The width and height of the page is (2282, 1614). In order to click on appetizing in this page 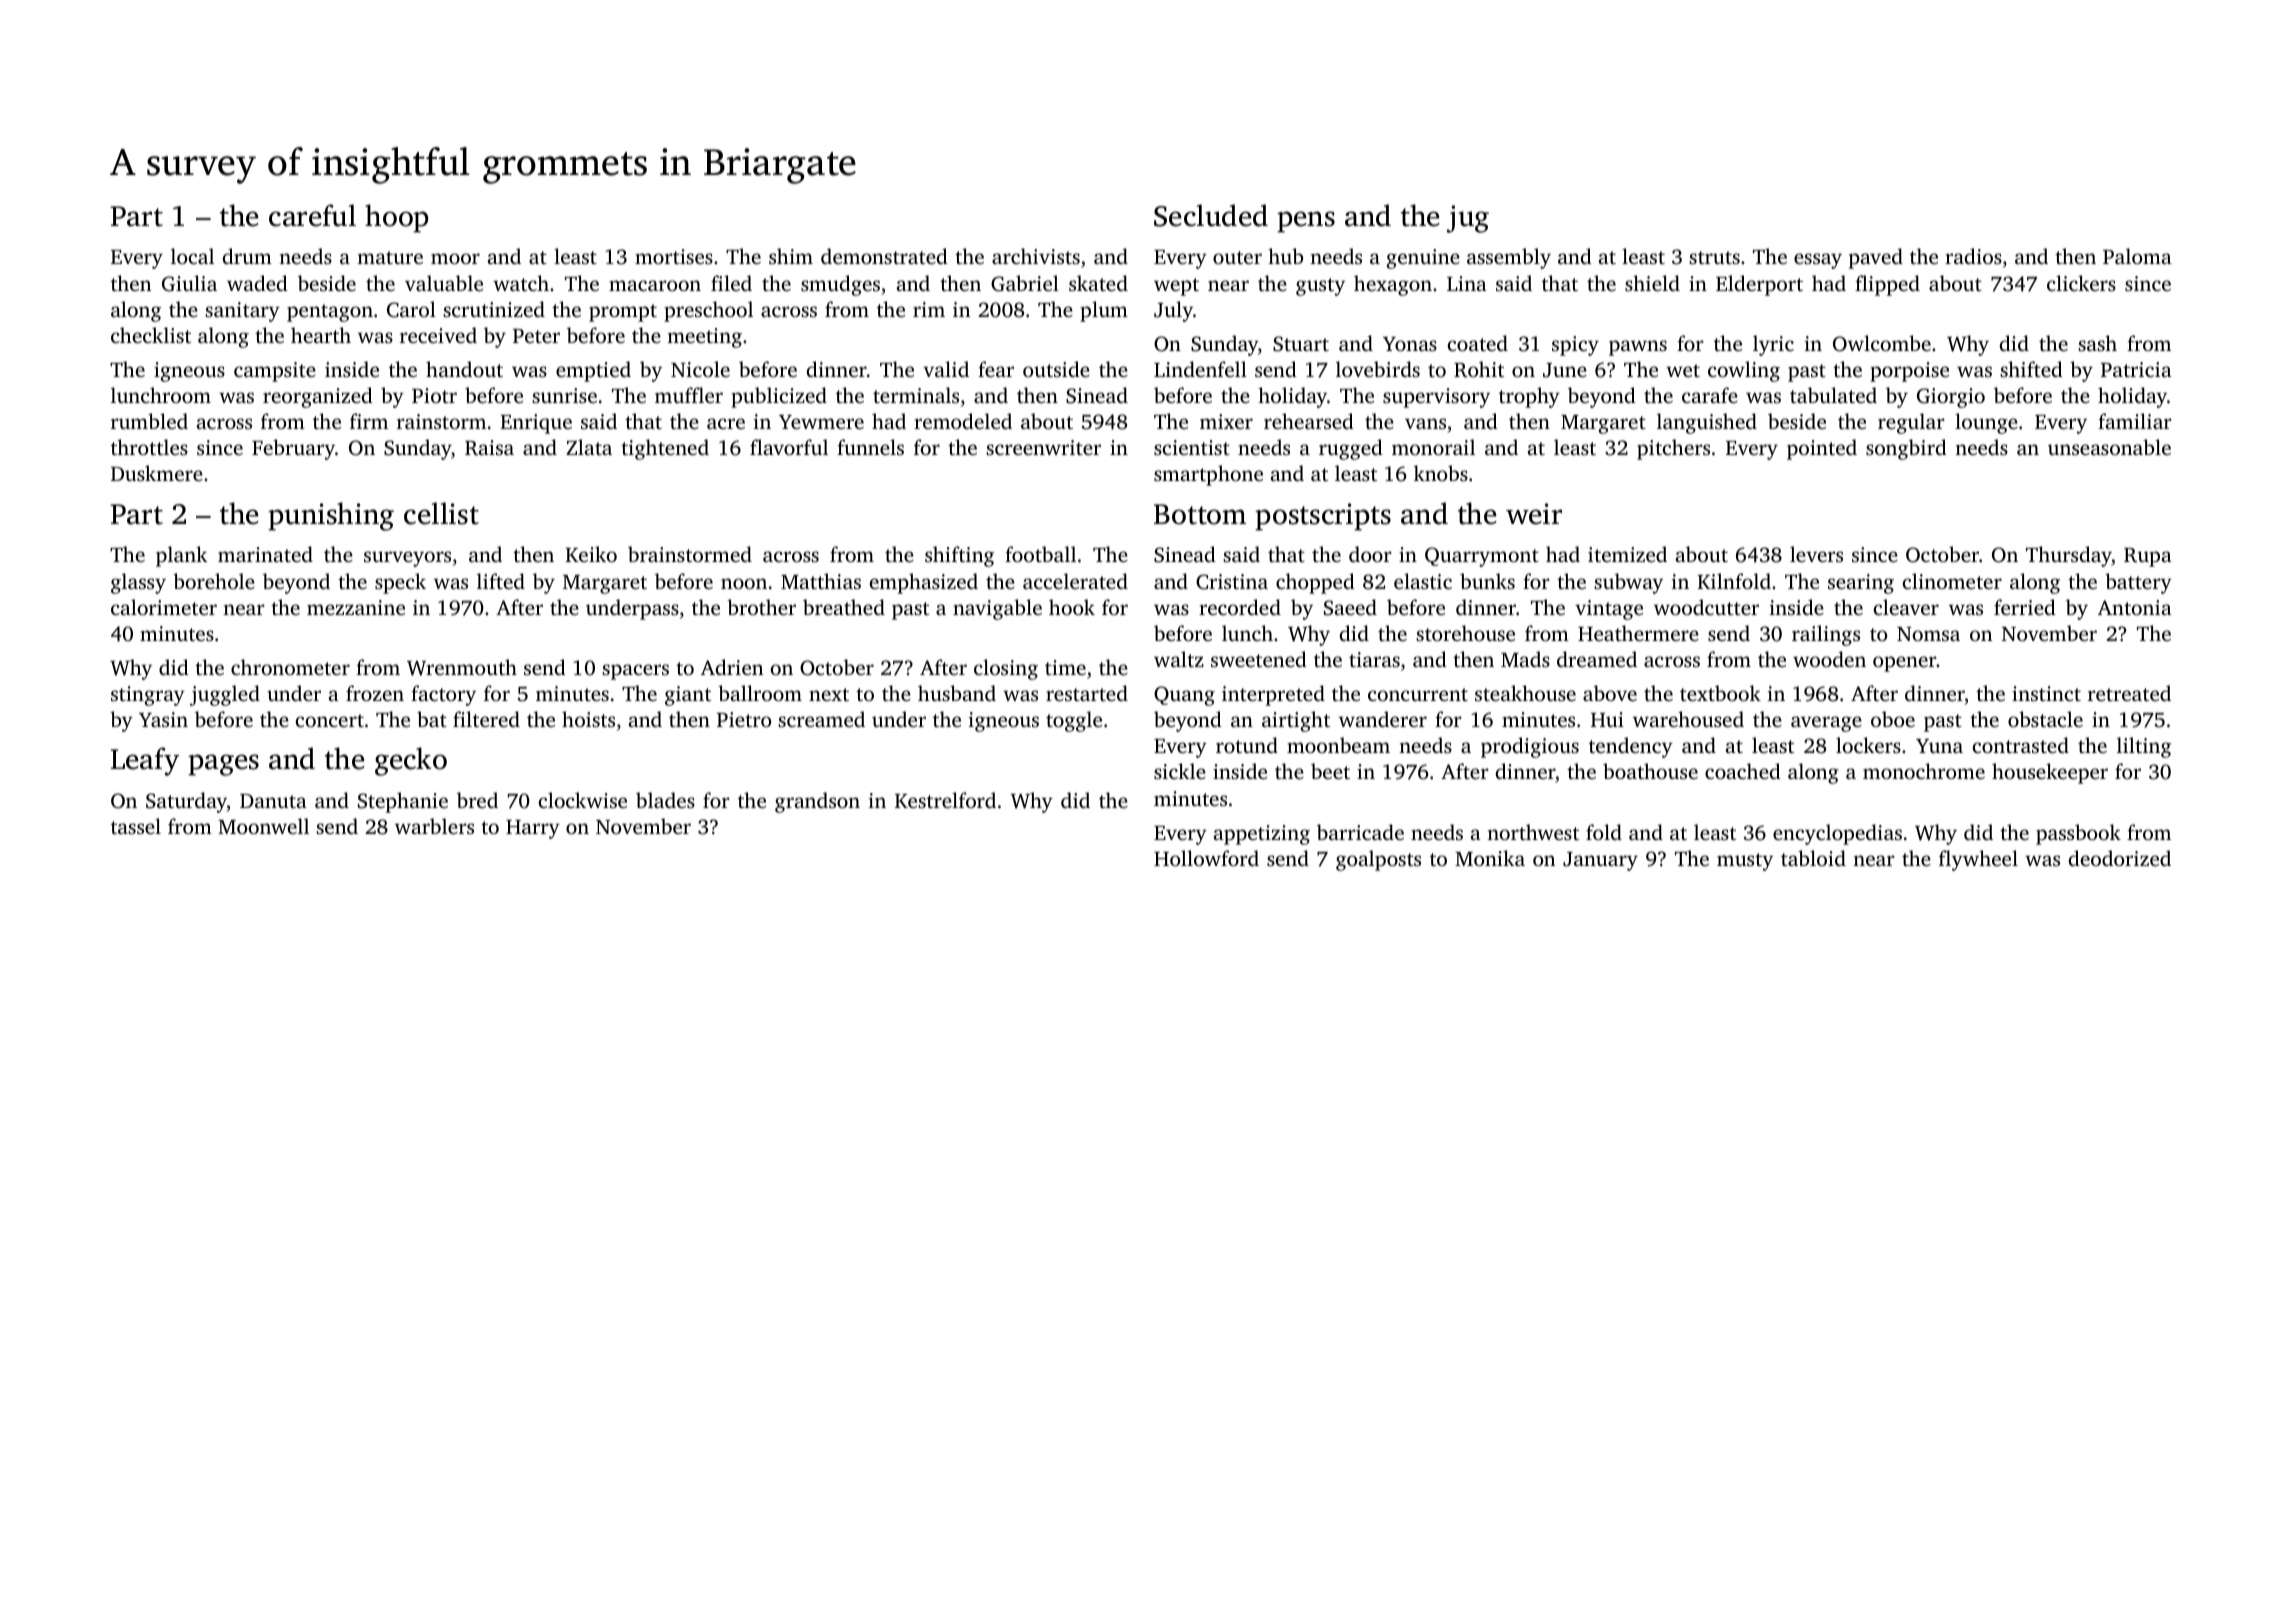, I will do `click(1262, 835)`.
